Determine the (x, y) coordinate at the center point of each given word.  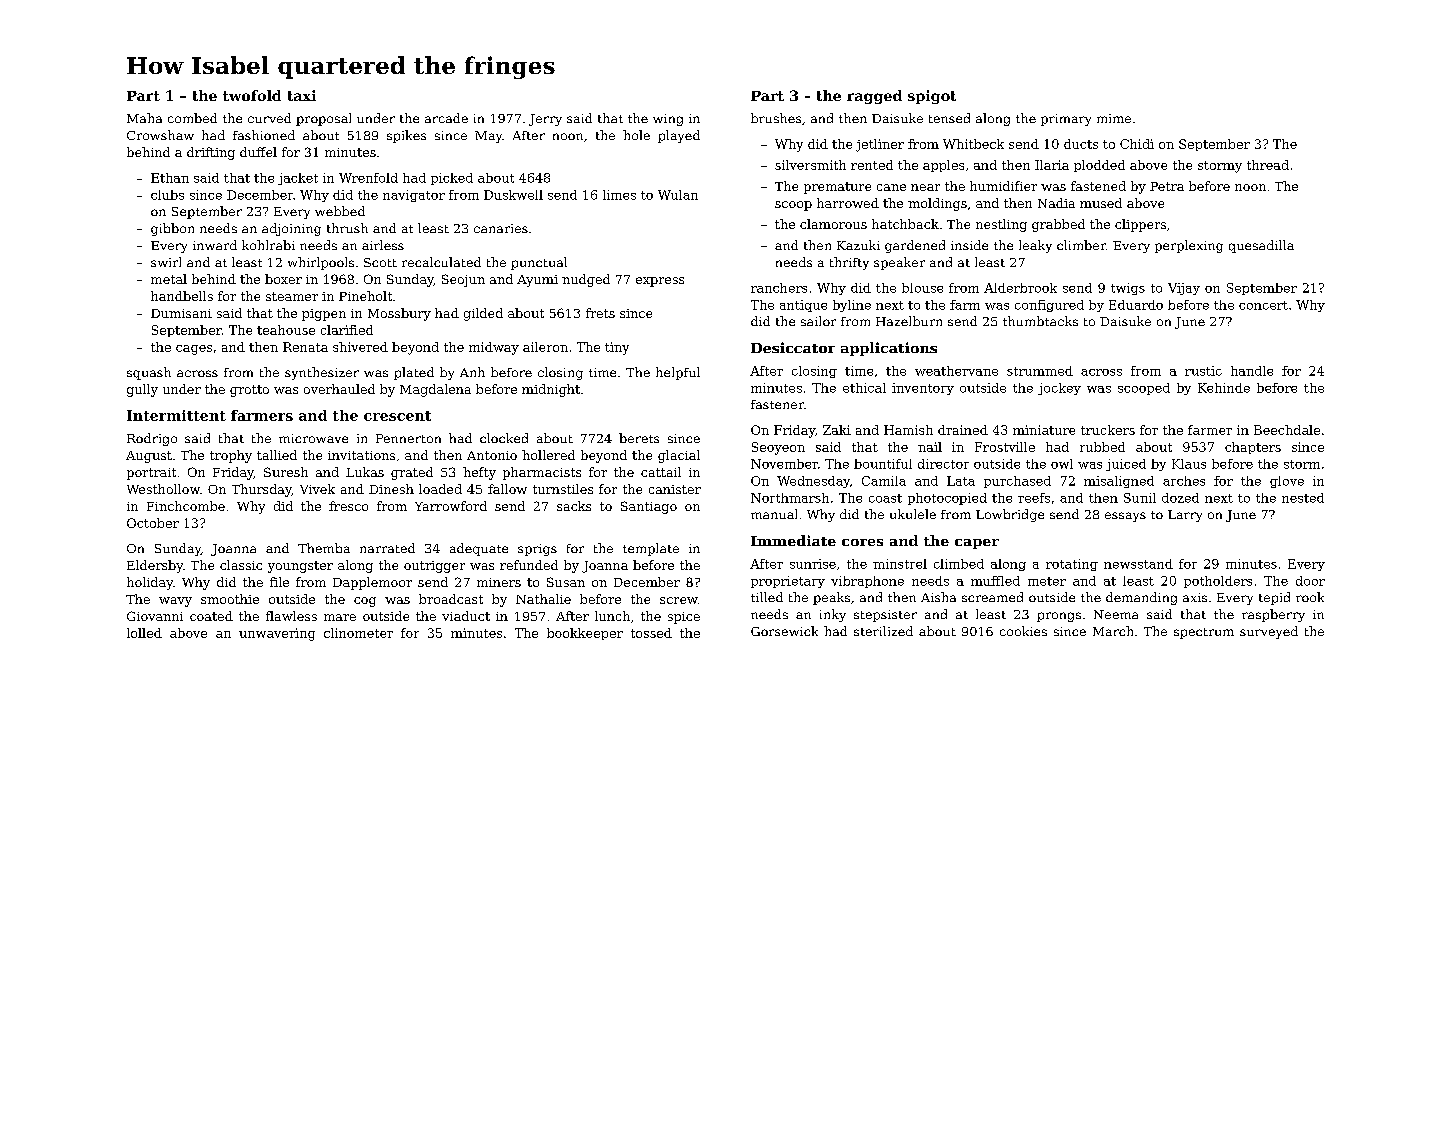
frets (600, 313)
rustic (1203, 371)
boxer (283, 279)
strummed (1040, 371)
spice (684, 618)
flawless (291, 616)
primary (1066, 120)
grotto (249, 391)
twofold (252, 95)
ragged (874, 97)
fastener (777, 404)
